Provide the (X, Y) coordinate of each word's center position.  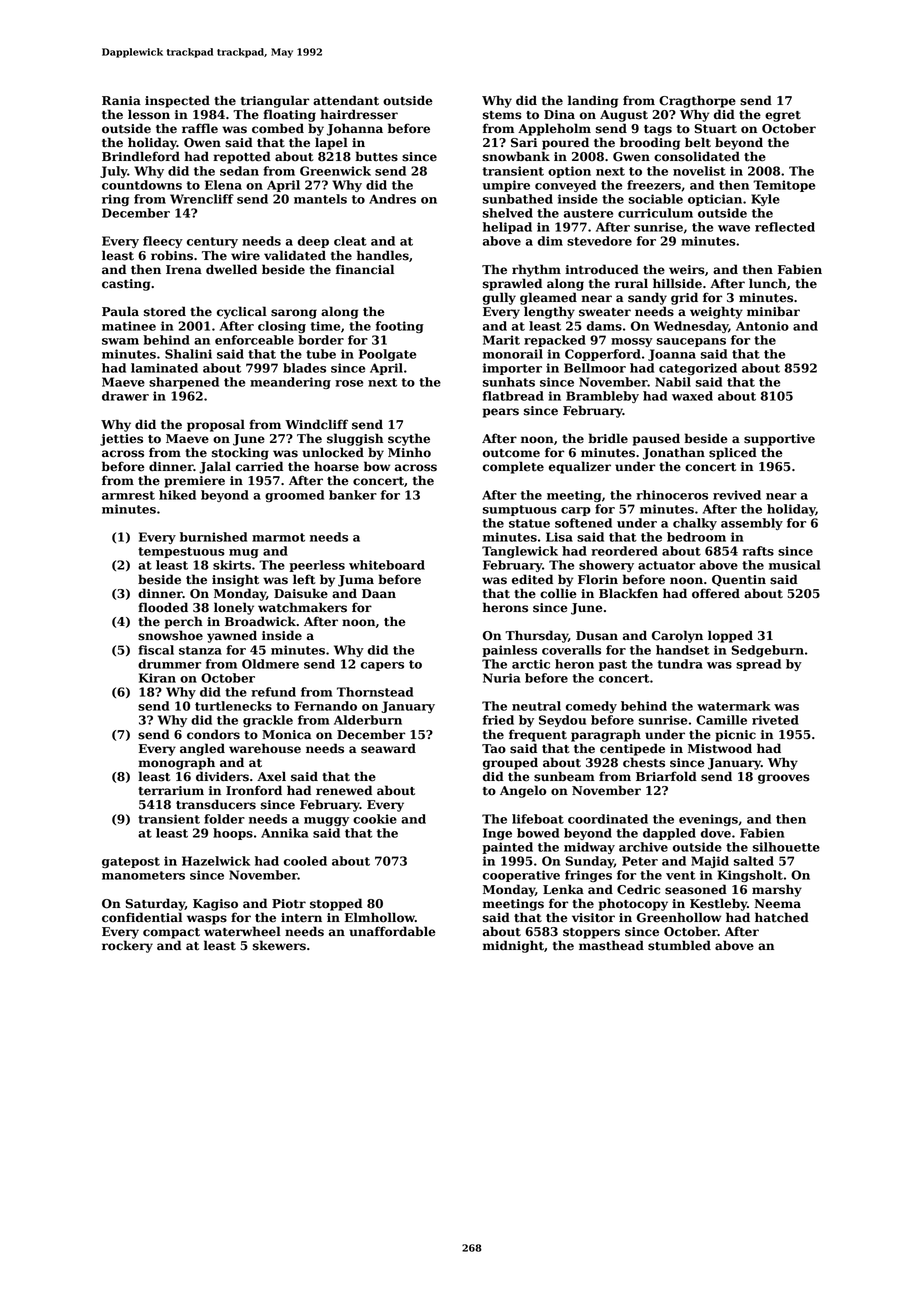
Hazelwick (216, 861)
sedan (239, 171)
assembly (752, 524)
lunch (768, 283)
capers (382, 666)
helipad (507, 228)
